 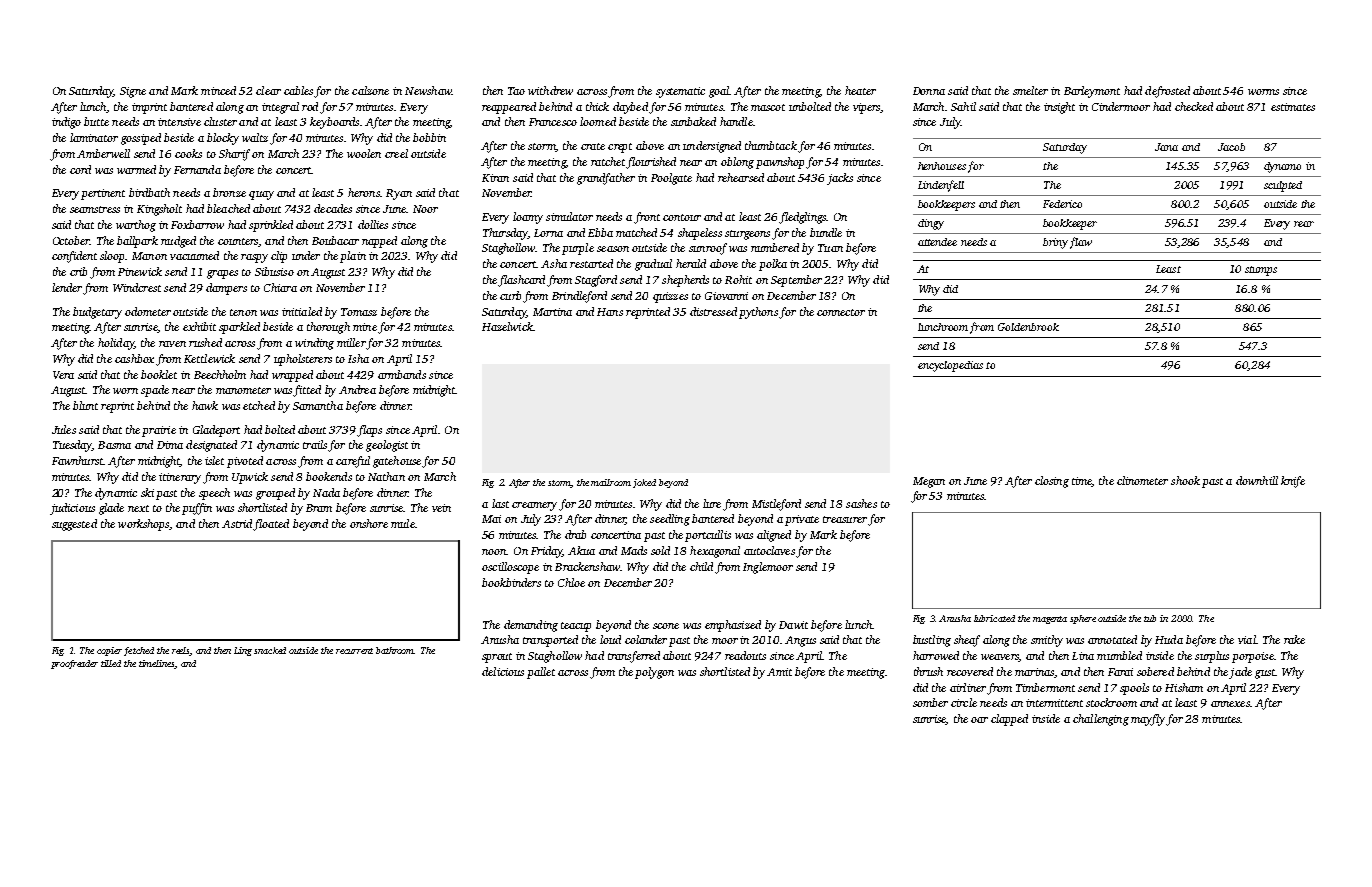 I want to click on grandfather, so click(x=606, y=179).
